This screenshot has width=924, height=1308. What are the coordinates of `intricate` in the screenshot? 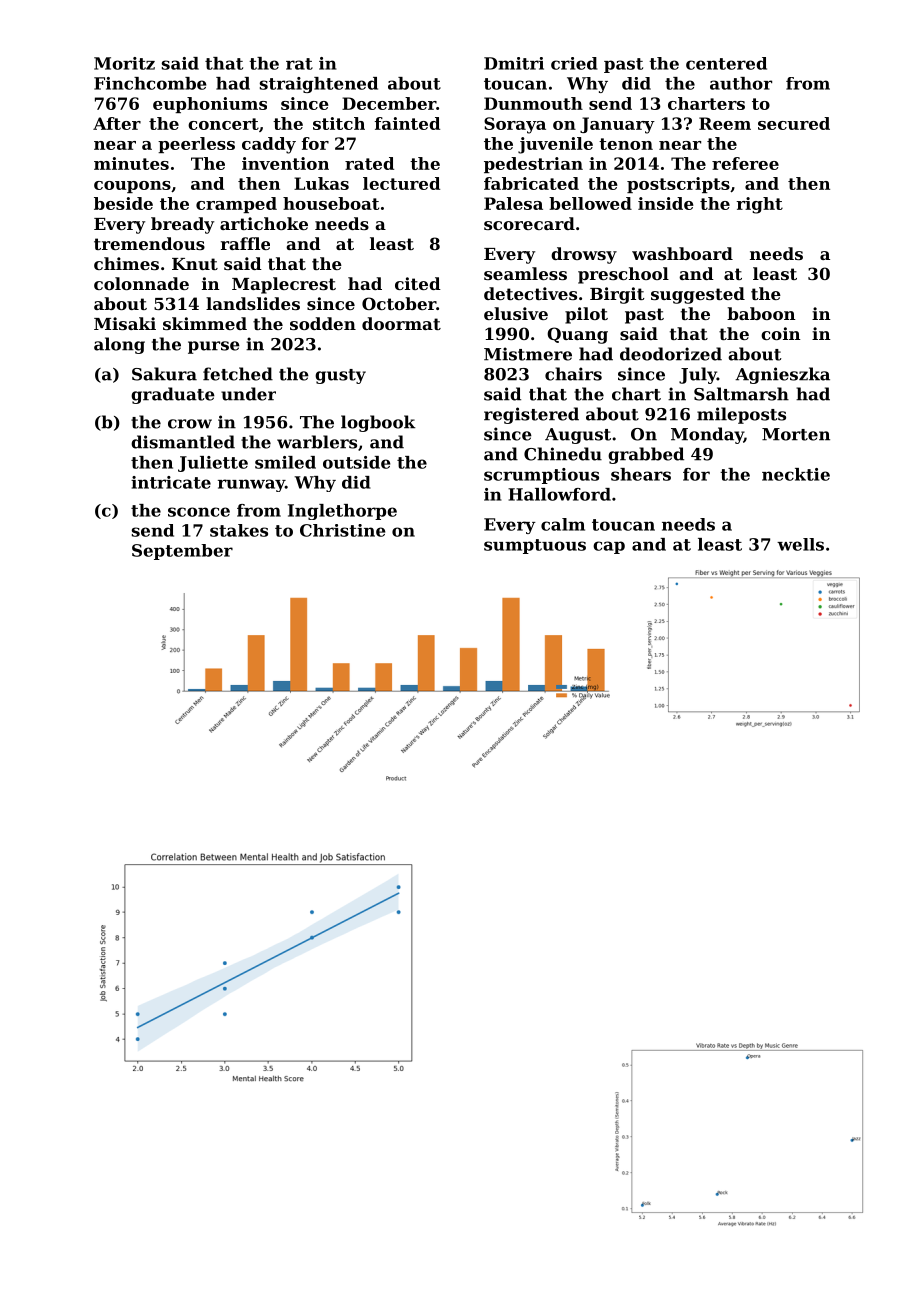 It's located at (171, 482).
